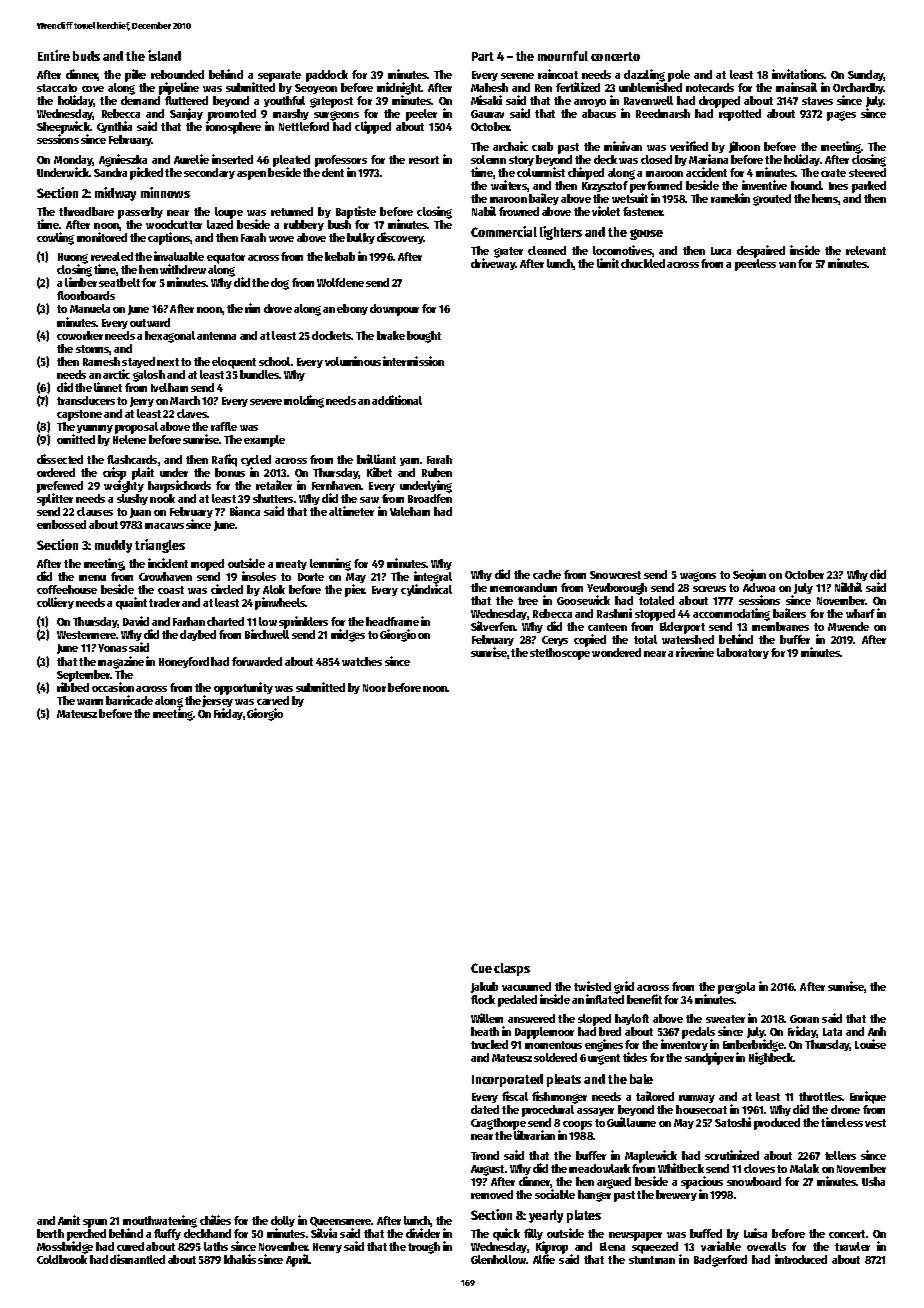 Image resolution: width=924 pixels, height=1308 pixels. Describe the element at coordinates (481, 968) in the document. I see `Cue` at that location.
